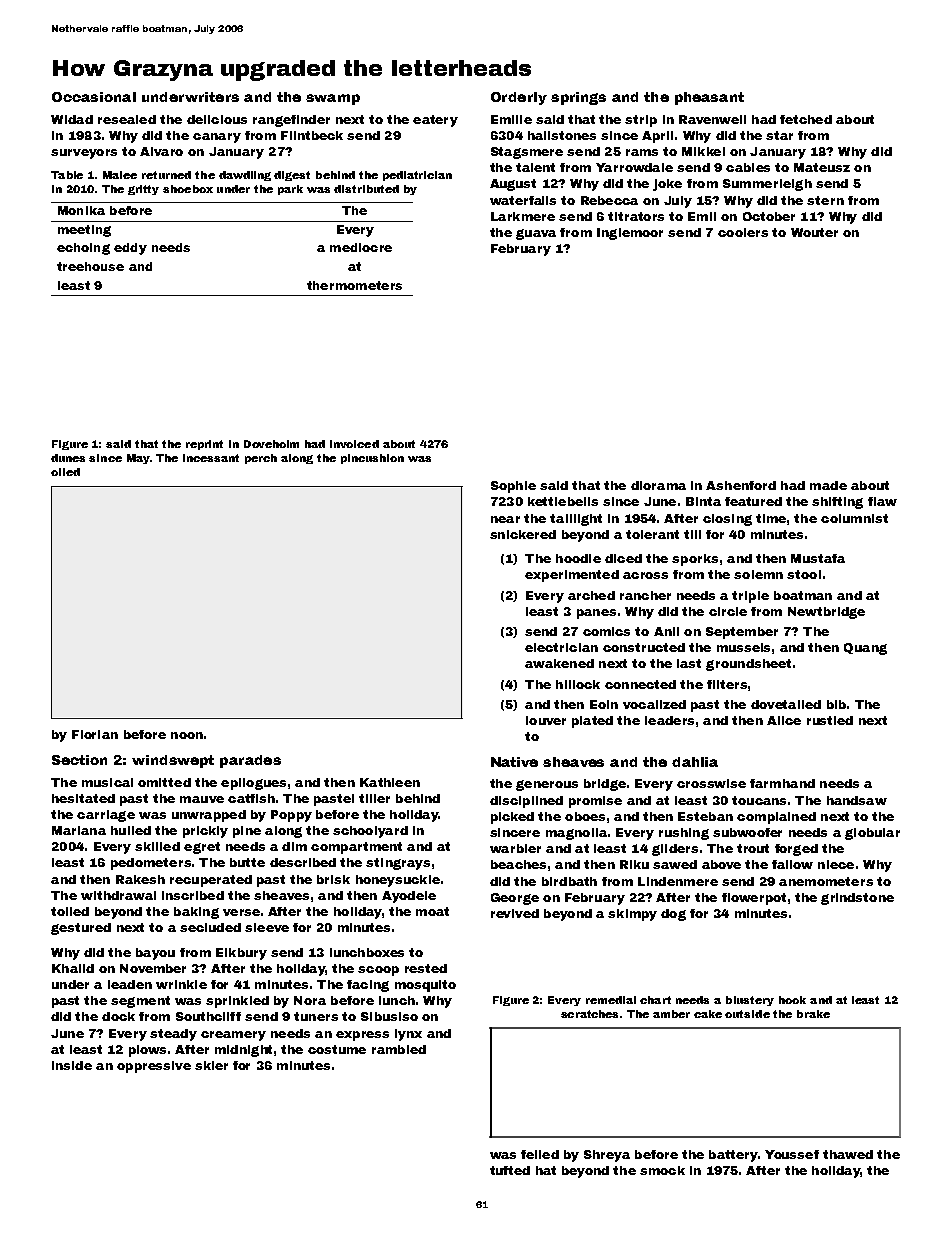 Image resolution: width=952 pixels, height=1233 pixels. I want to click on skier, so click(211, 1065).
